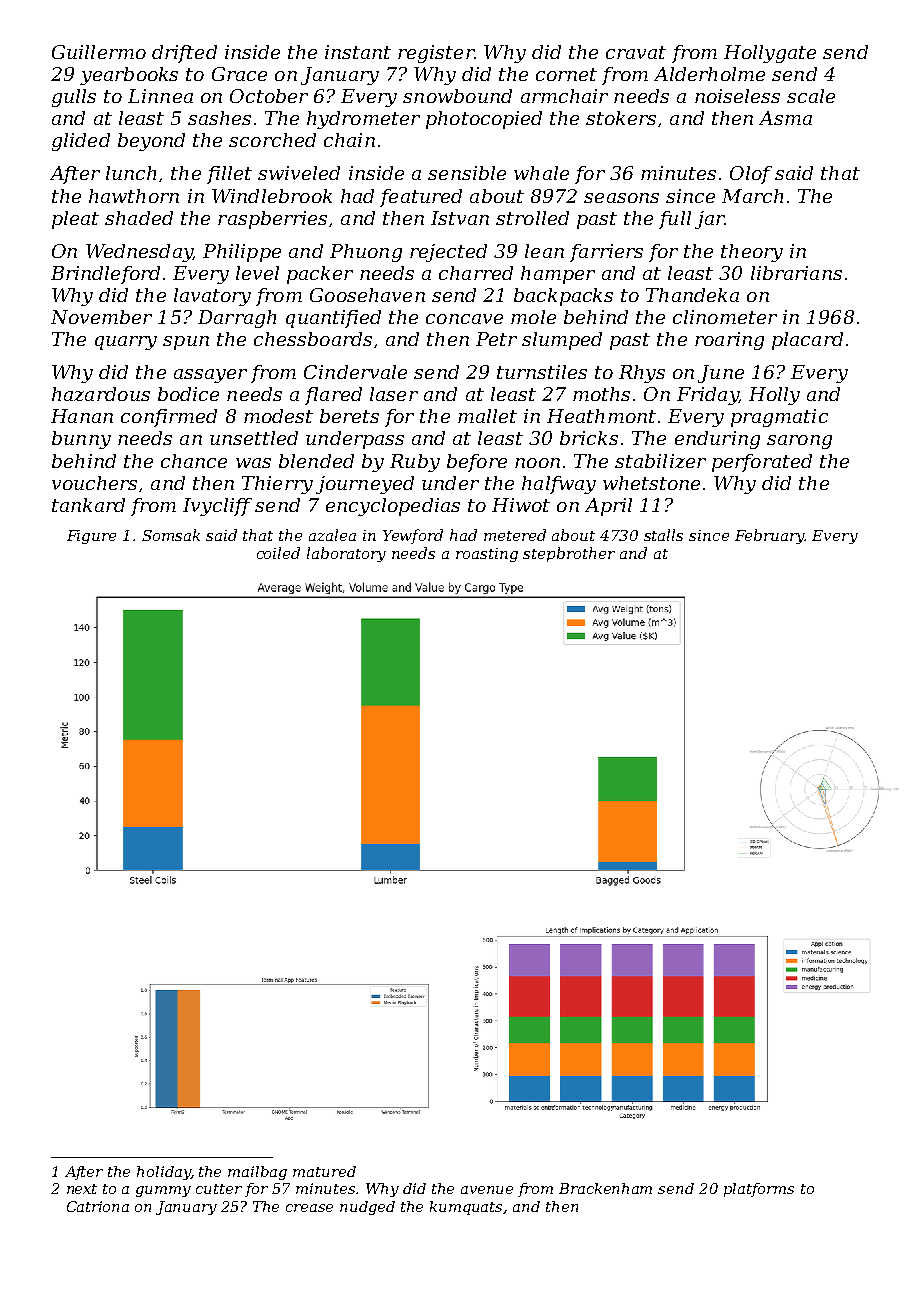  What do you see at coordinates (807, 341) in the page?
I see `placard` at bounding box center [807, 341].
